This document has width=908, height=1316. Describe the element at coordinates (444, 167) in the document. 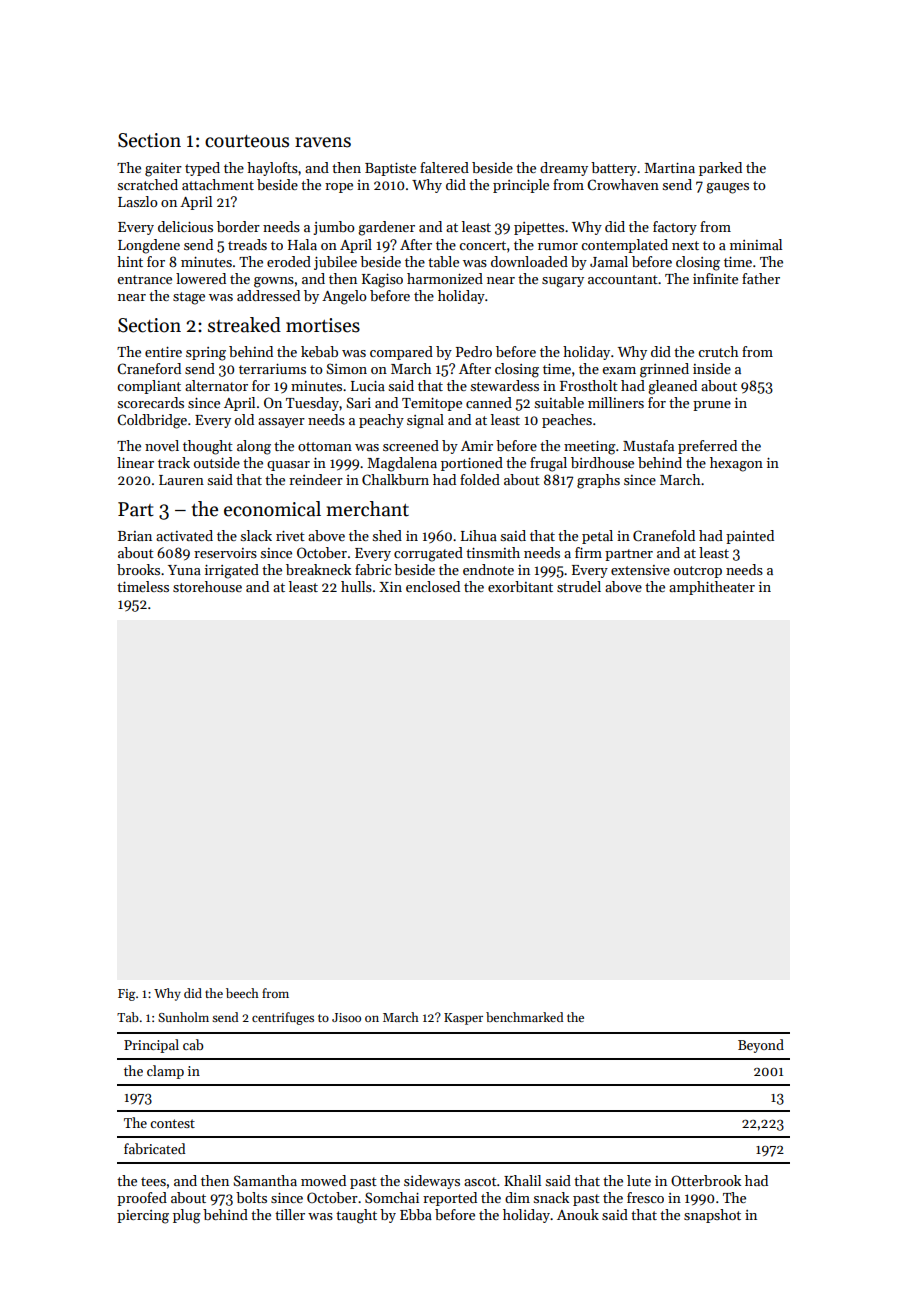

I see `faltered` at that location.
